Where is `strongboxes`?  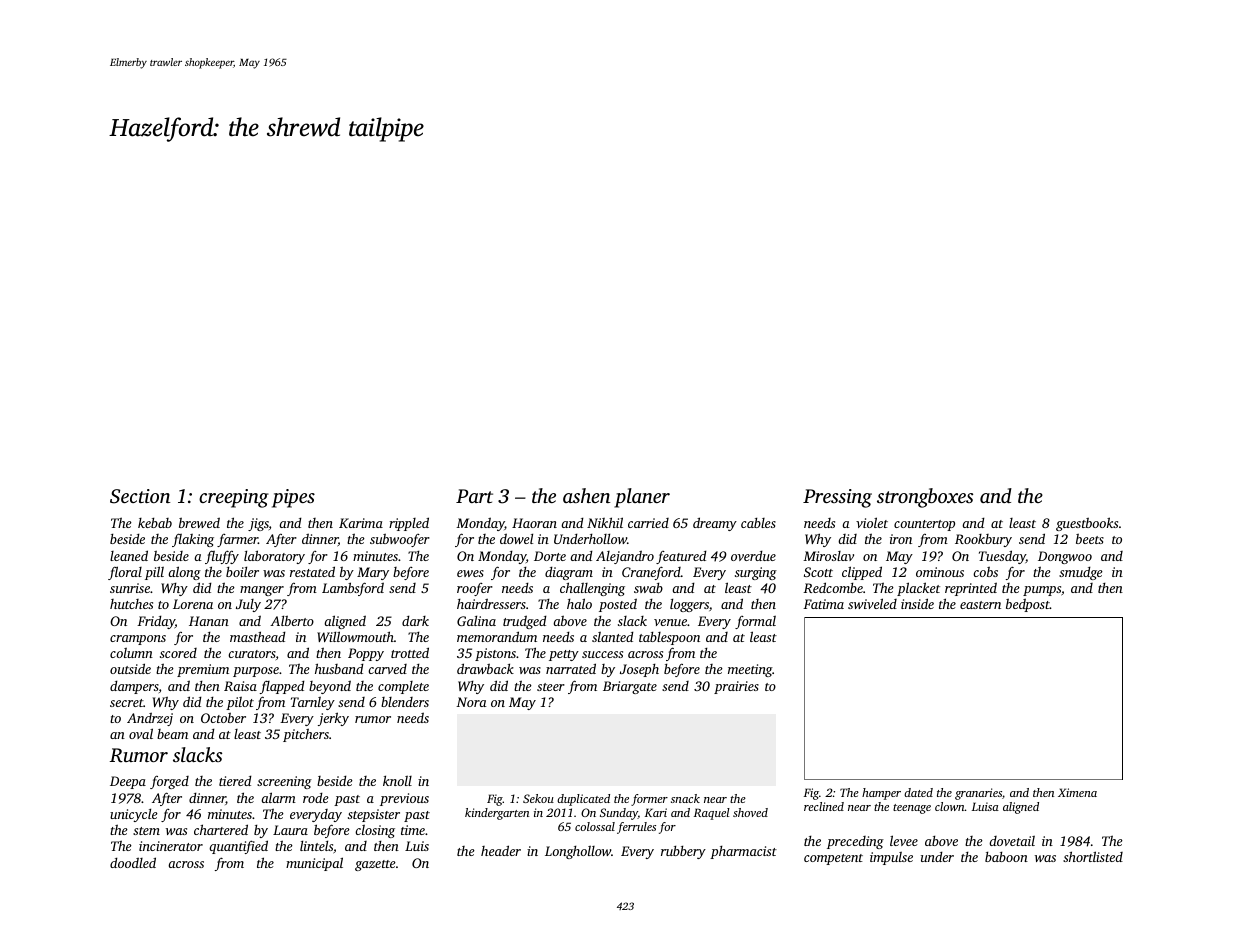 strongboxes is located at coordinates (925, 498).
